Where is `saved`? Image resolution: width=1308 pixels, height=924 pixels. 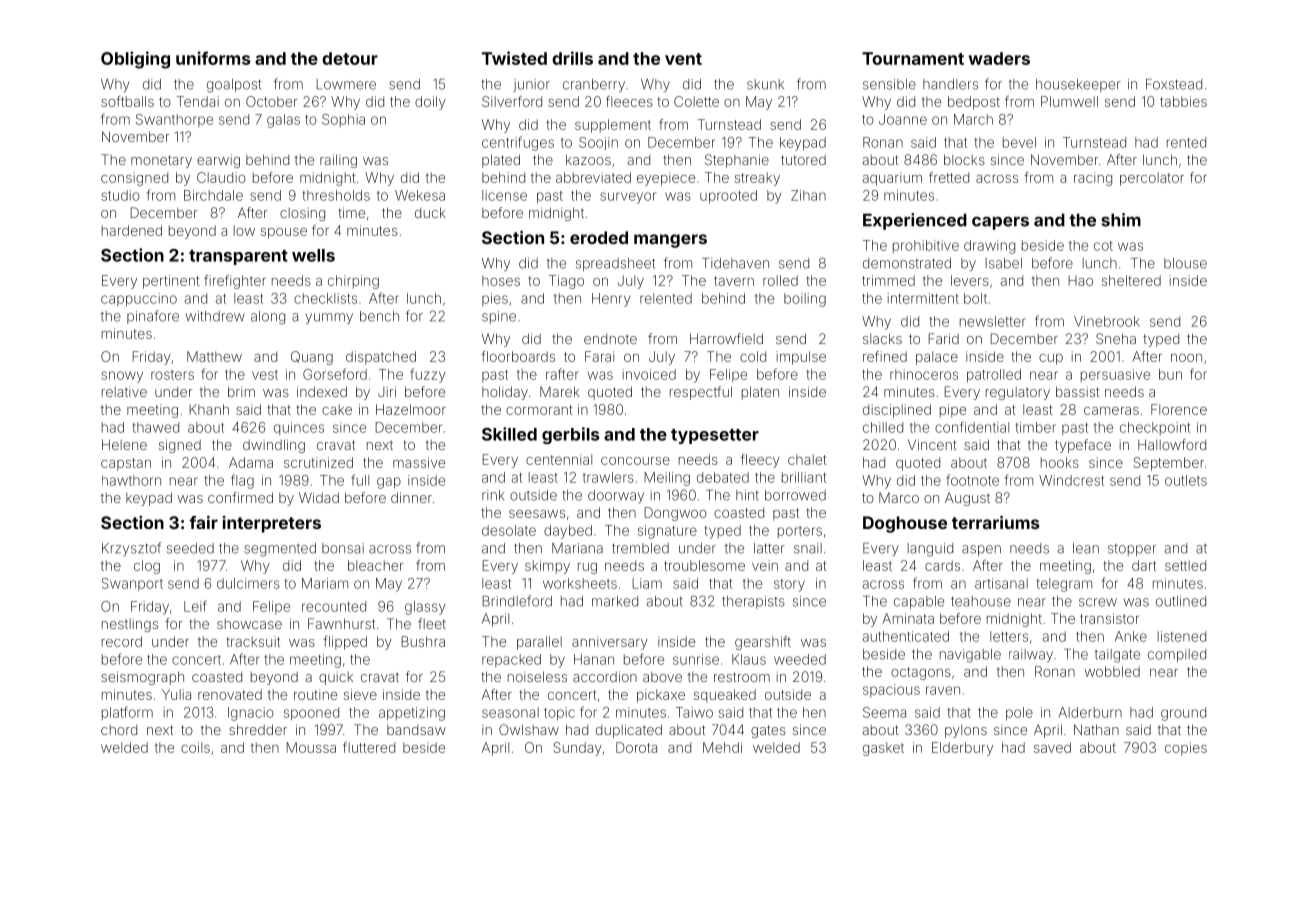 saved is located at coordinates (1052, 747).
